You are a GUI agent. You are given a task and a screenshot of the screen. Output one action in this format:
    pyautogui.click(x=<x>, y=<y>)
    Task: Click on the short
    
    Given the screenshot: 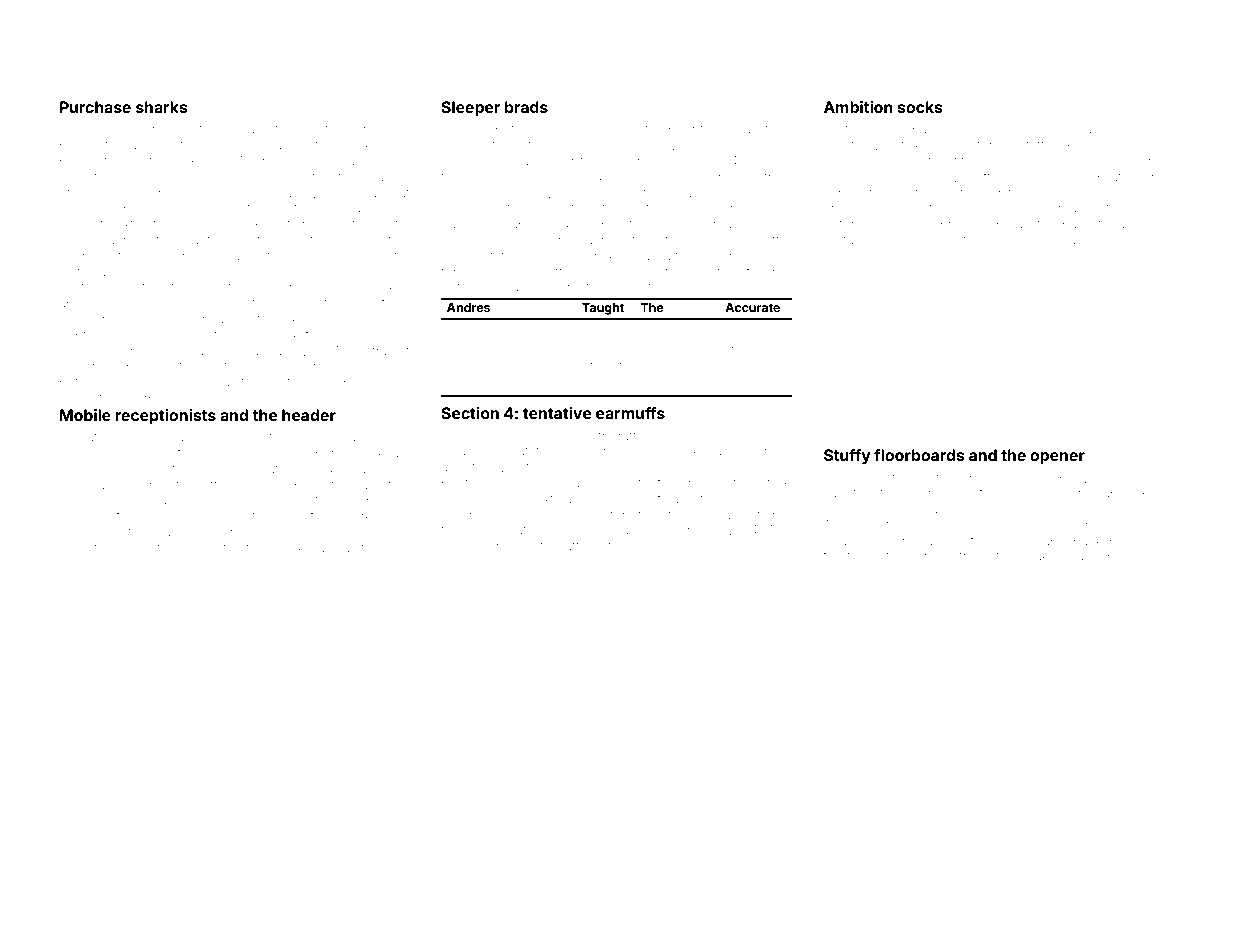 What is the action you would take?
    pyautogui.click(x=191, y=194)
